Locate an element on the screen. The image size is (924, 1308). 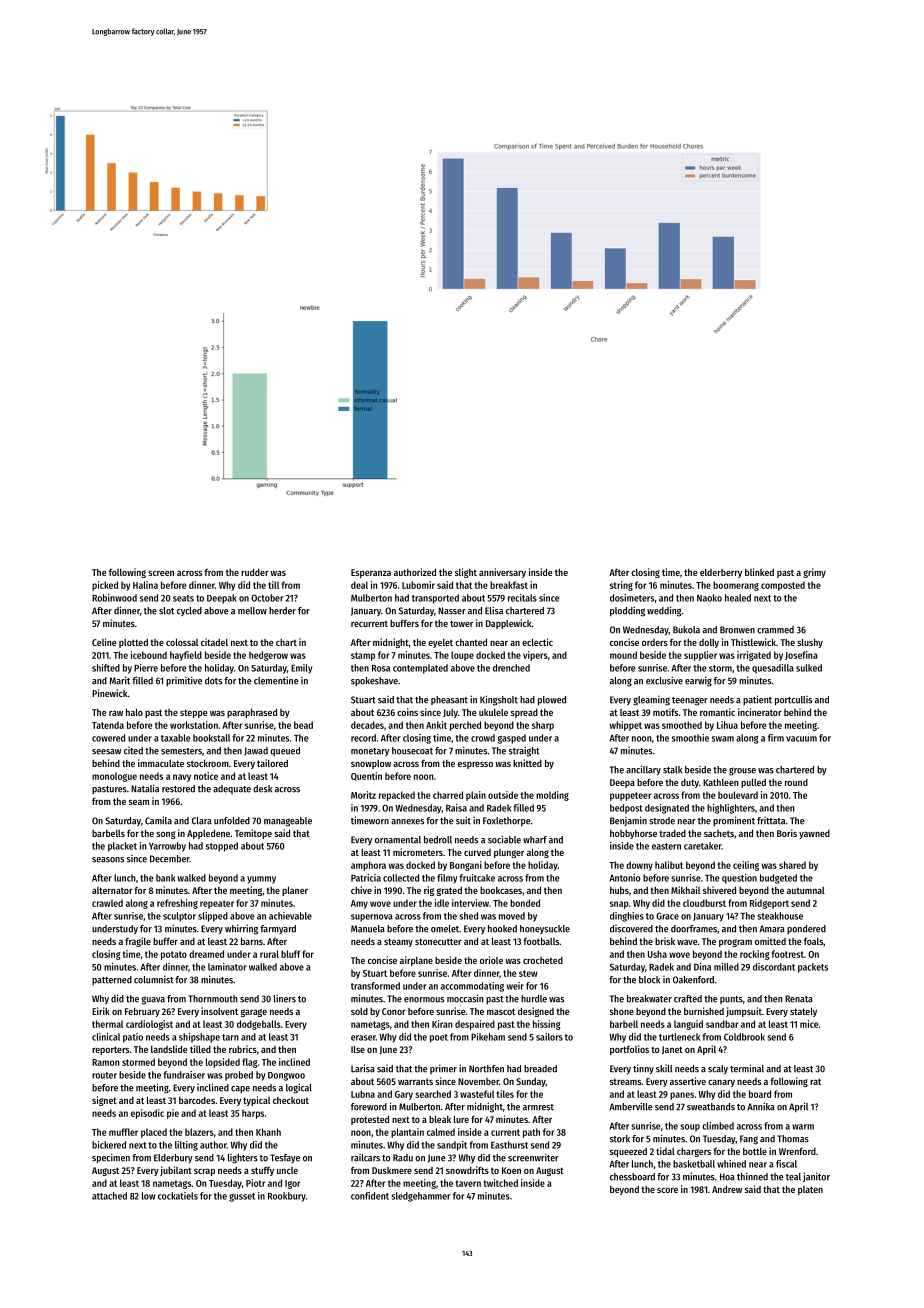
cockatiels is located at coordinates (178, 1196).
